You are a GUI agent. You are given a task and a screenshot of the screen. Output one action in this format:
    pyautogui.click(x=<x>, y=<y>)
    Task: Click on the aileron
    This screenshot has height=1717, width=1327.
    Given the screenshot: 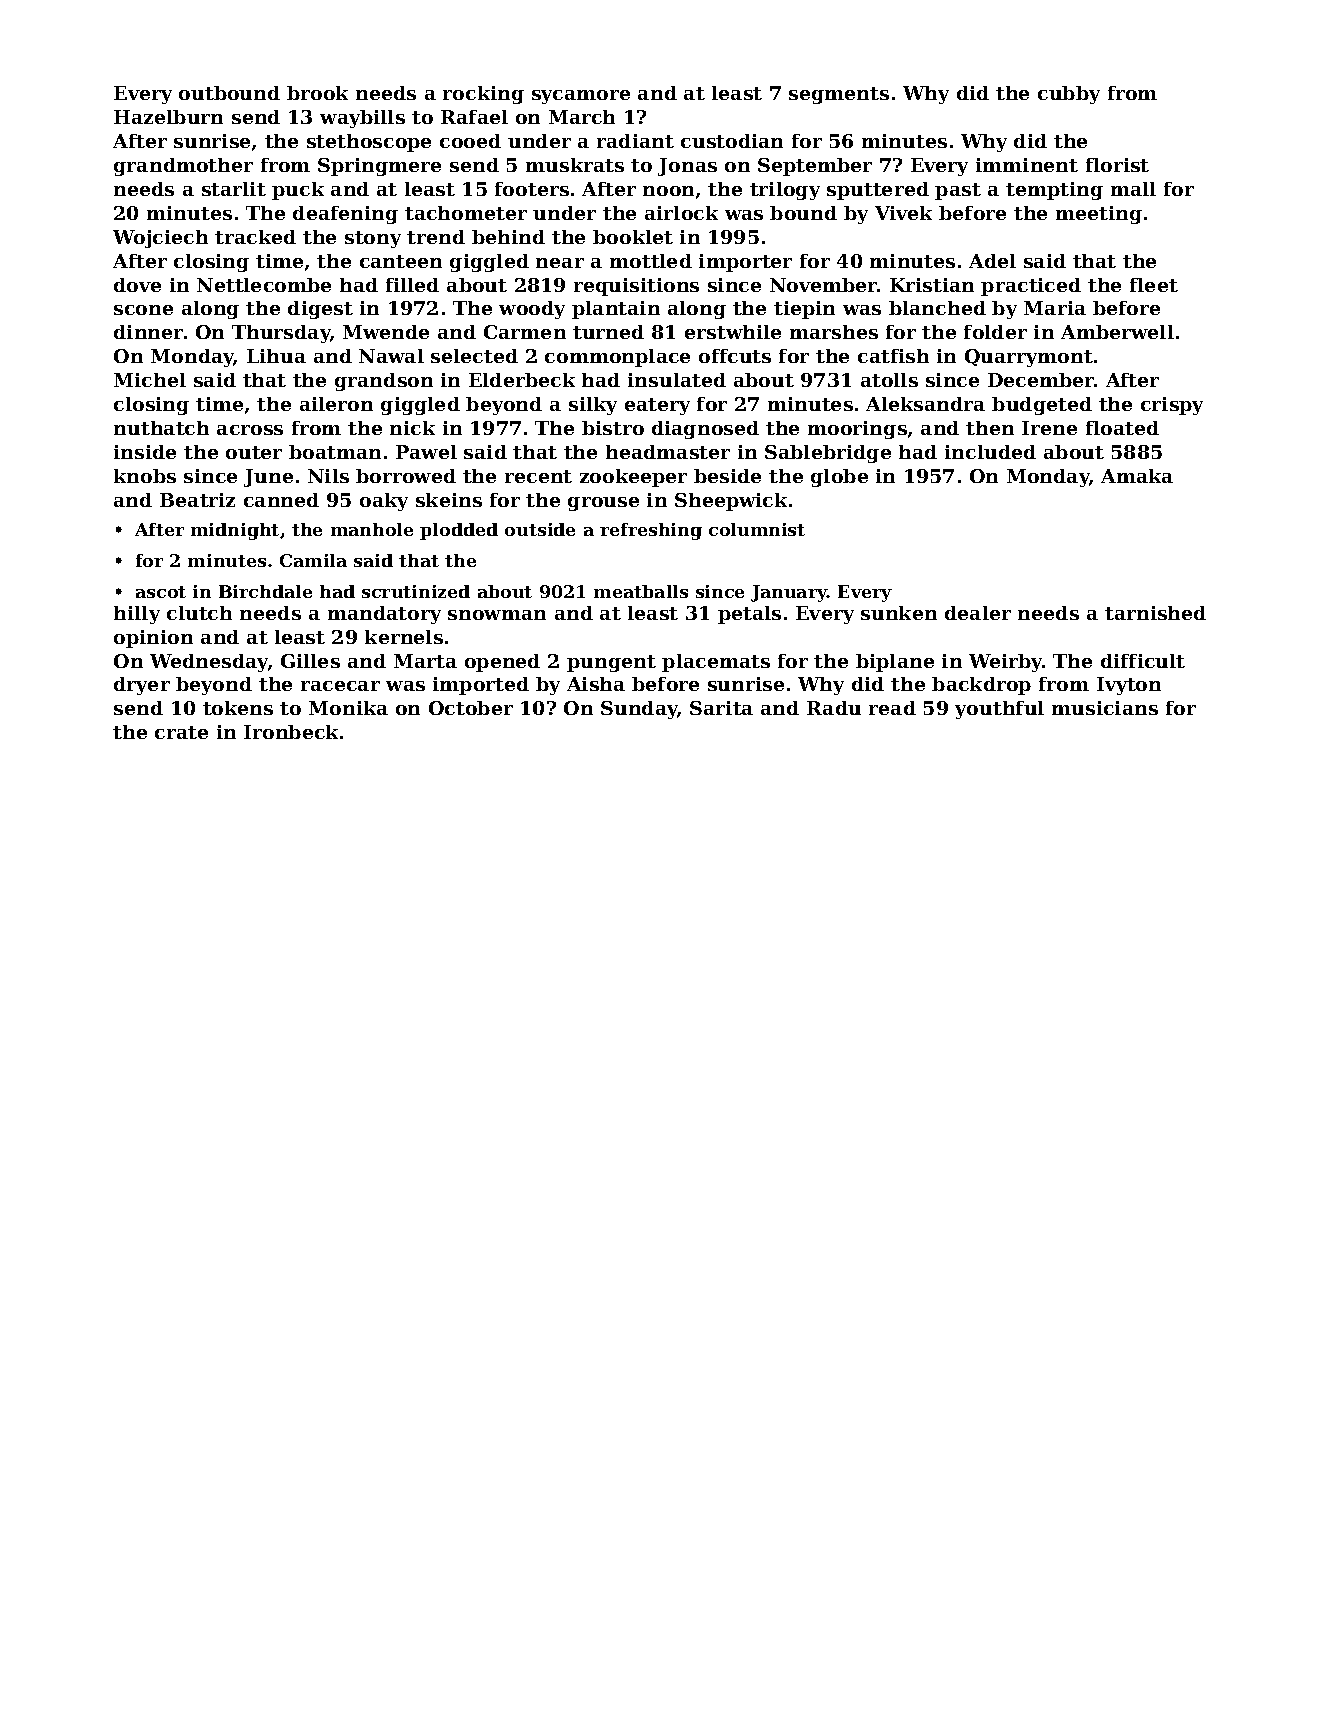 What is the action you would take?
    pyautogui.click(x=336, y=404)
